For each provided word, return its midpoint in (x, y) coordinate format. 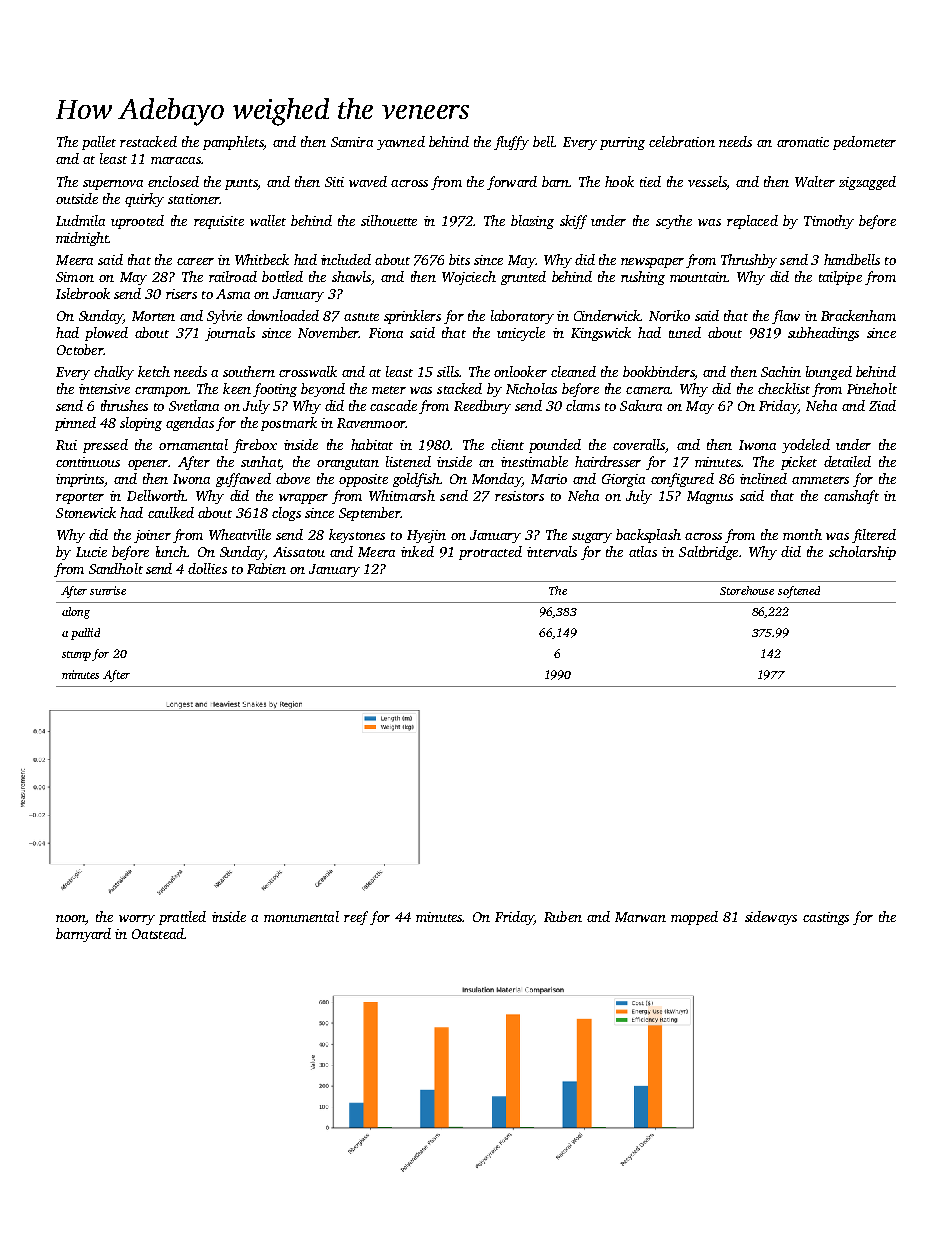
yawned (401, 143)
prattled (182, 918)
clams (583, 405)
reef (356, 918)
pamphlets (233, 143)
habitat (372, 444)
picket (799, 463)
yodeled (806, 446)
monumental (301, 916)
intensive (104, 389)
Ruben (563, 916)
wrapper (303, 499)
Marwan (640, 917)
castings (826, 918)
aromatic (803, 142)
